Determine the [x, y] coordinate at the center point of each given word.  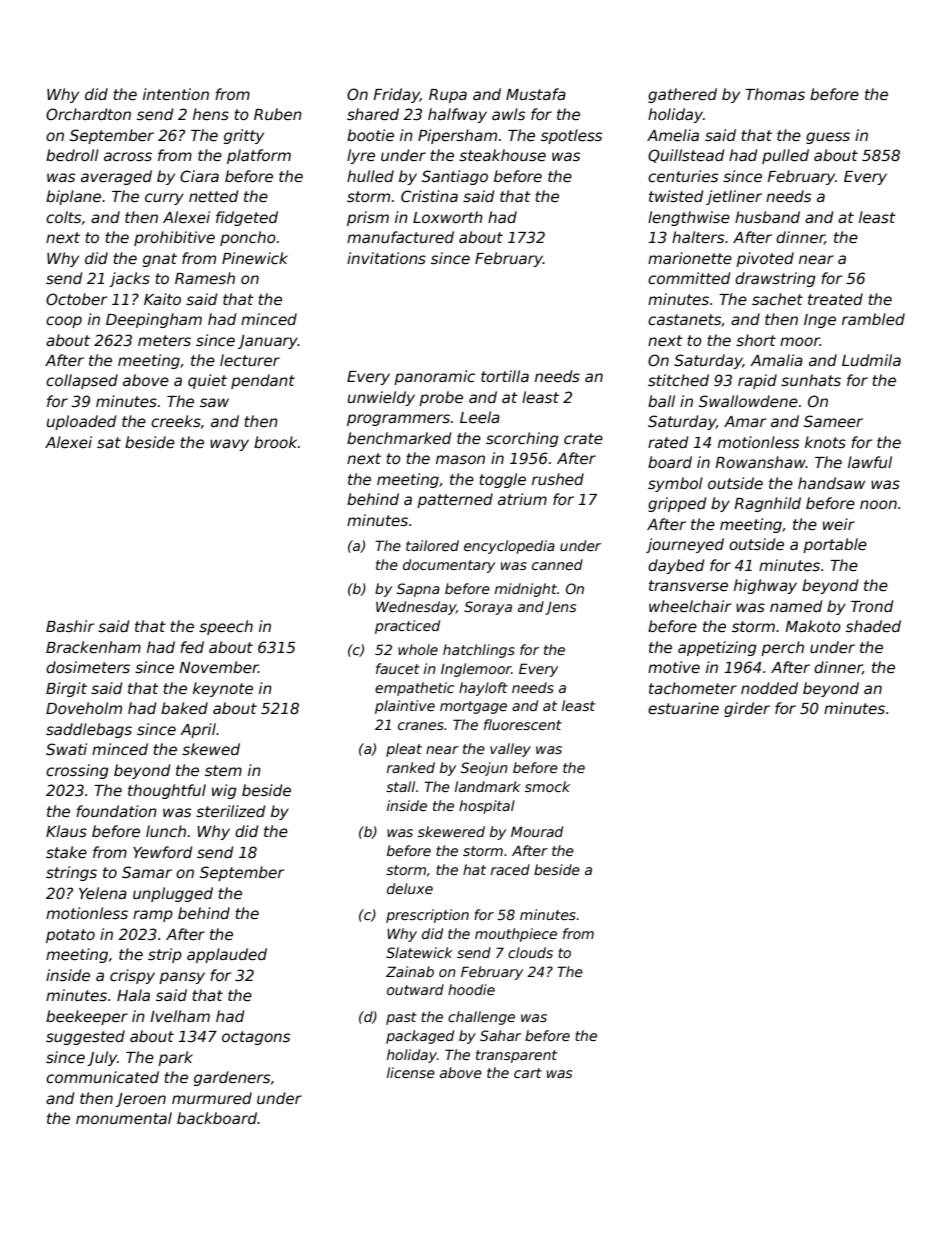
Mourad [537, 831]
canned [557, 564]
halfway [457, 115]
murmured [212, 1098]
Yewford [162, 852]
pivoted [765, 259]
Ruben [278, 114]
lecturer [250, 360]
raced [510, 869]
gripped [677, 504]
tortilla [505, 376]
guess [828, 138]
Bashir [70, 626]
